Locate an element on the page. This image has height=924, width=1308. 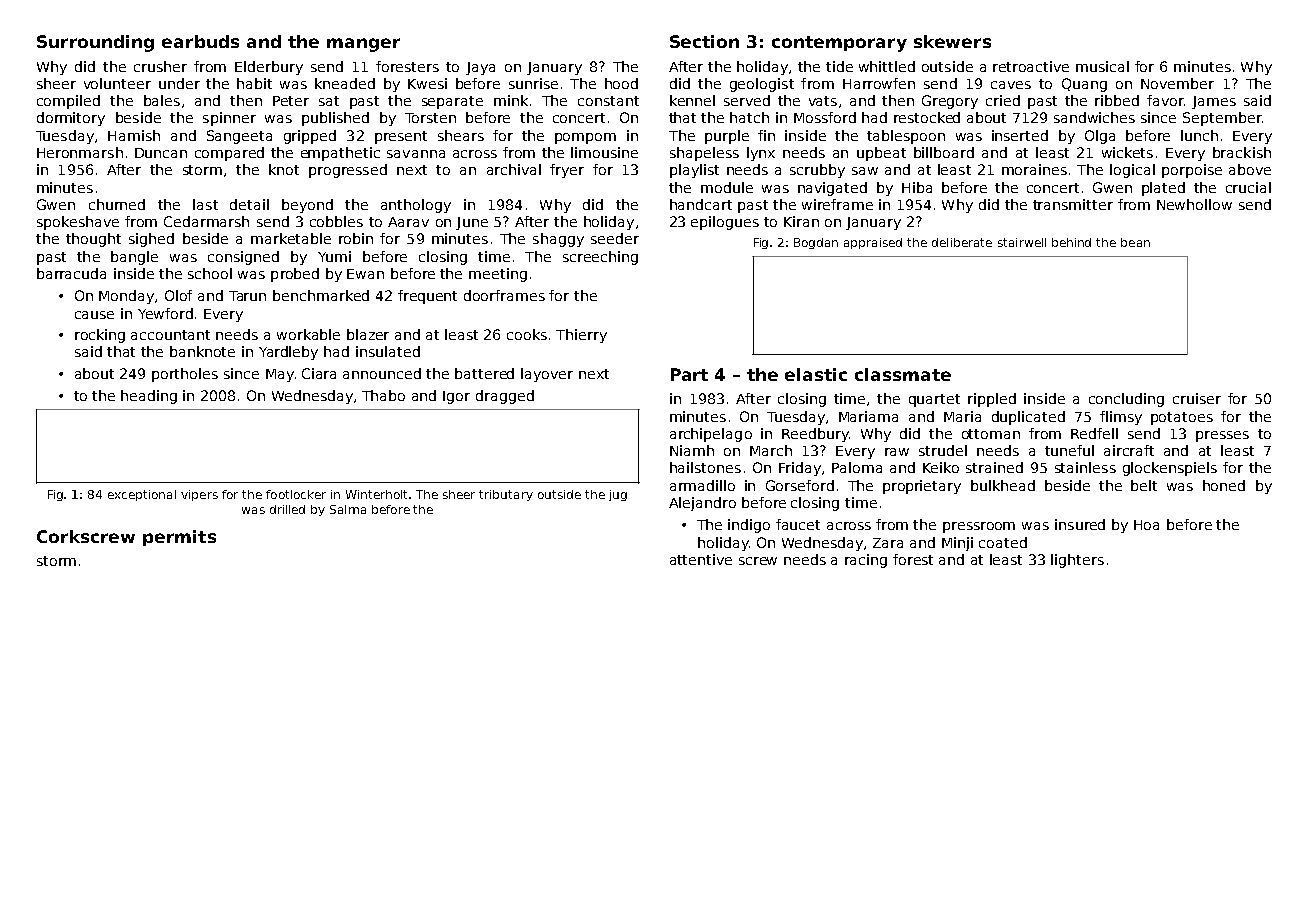
screeching is located at coordinates (600, 258).
